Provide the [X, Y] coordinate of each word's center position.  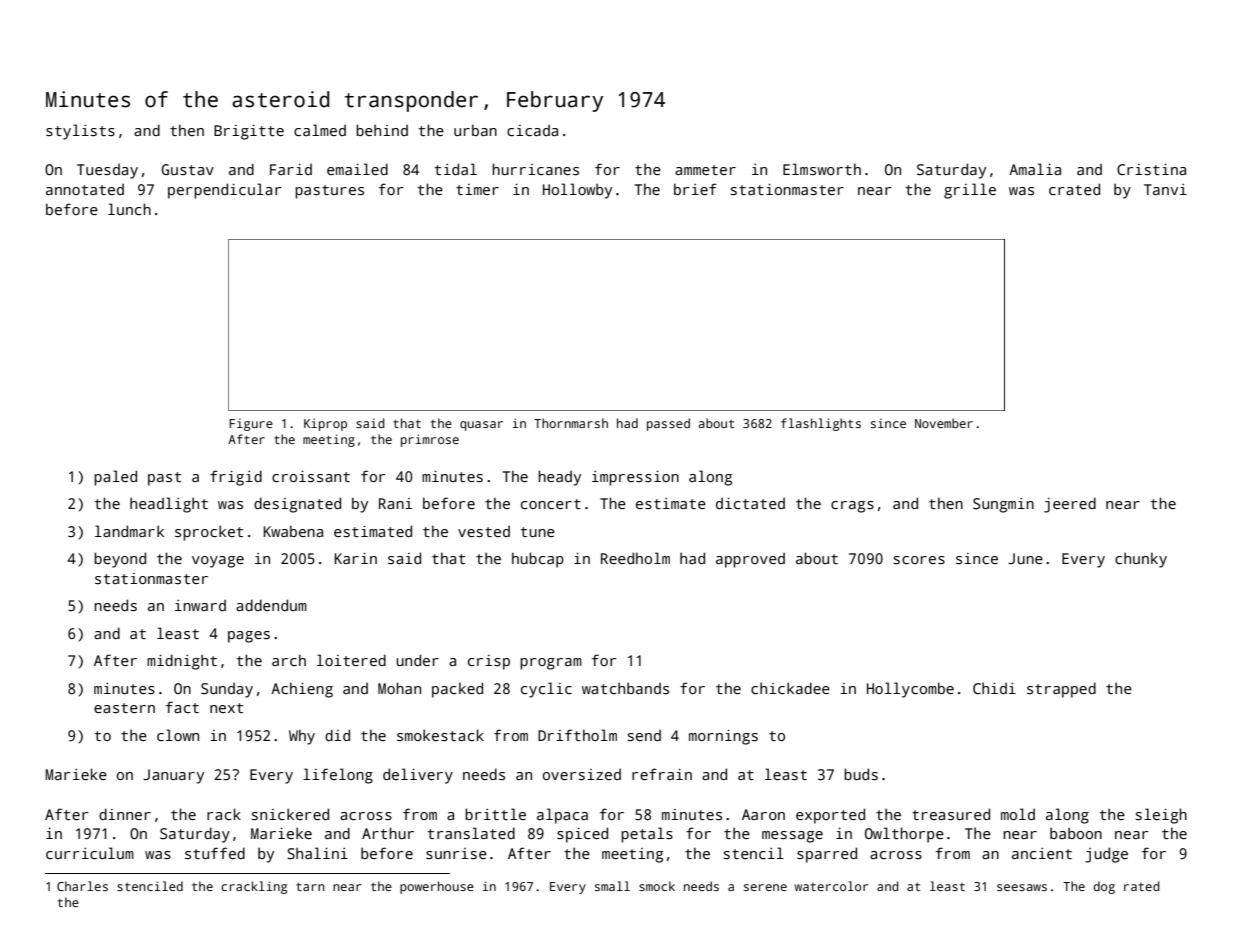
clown [178, 735]
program [551, 664]
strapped [1061, 690]
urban [475, 130]
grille [970, 191]
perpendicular [224, 191]
